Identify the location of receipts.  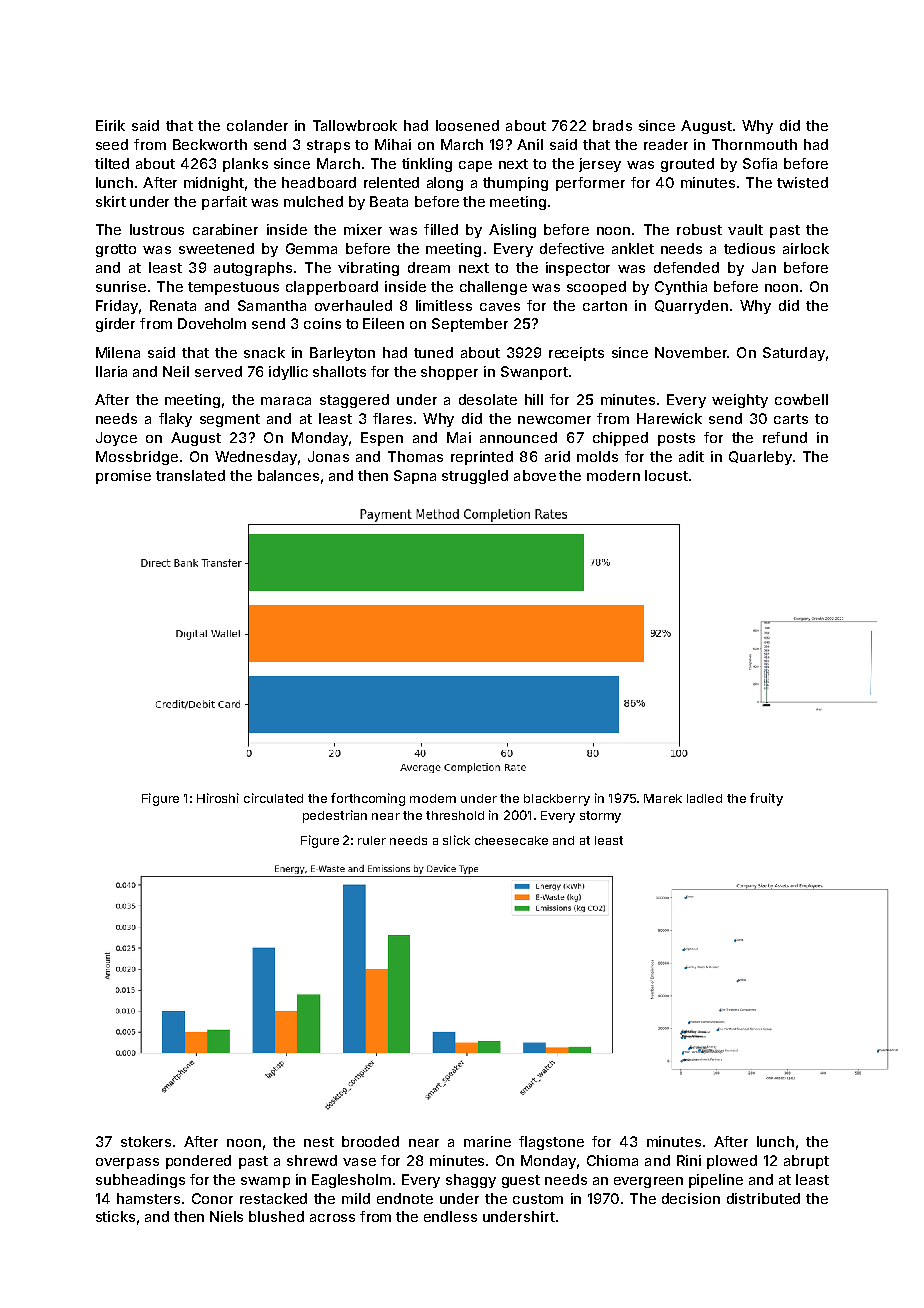
(576, 354).
